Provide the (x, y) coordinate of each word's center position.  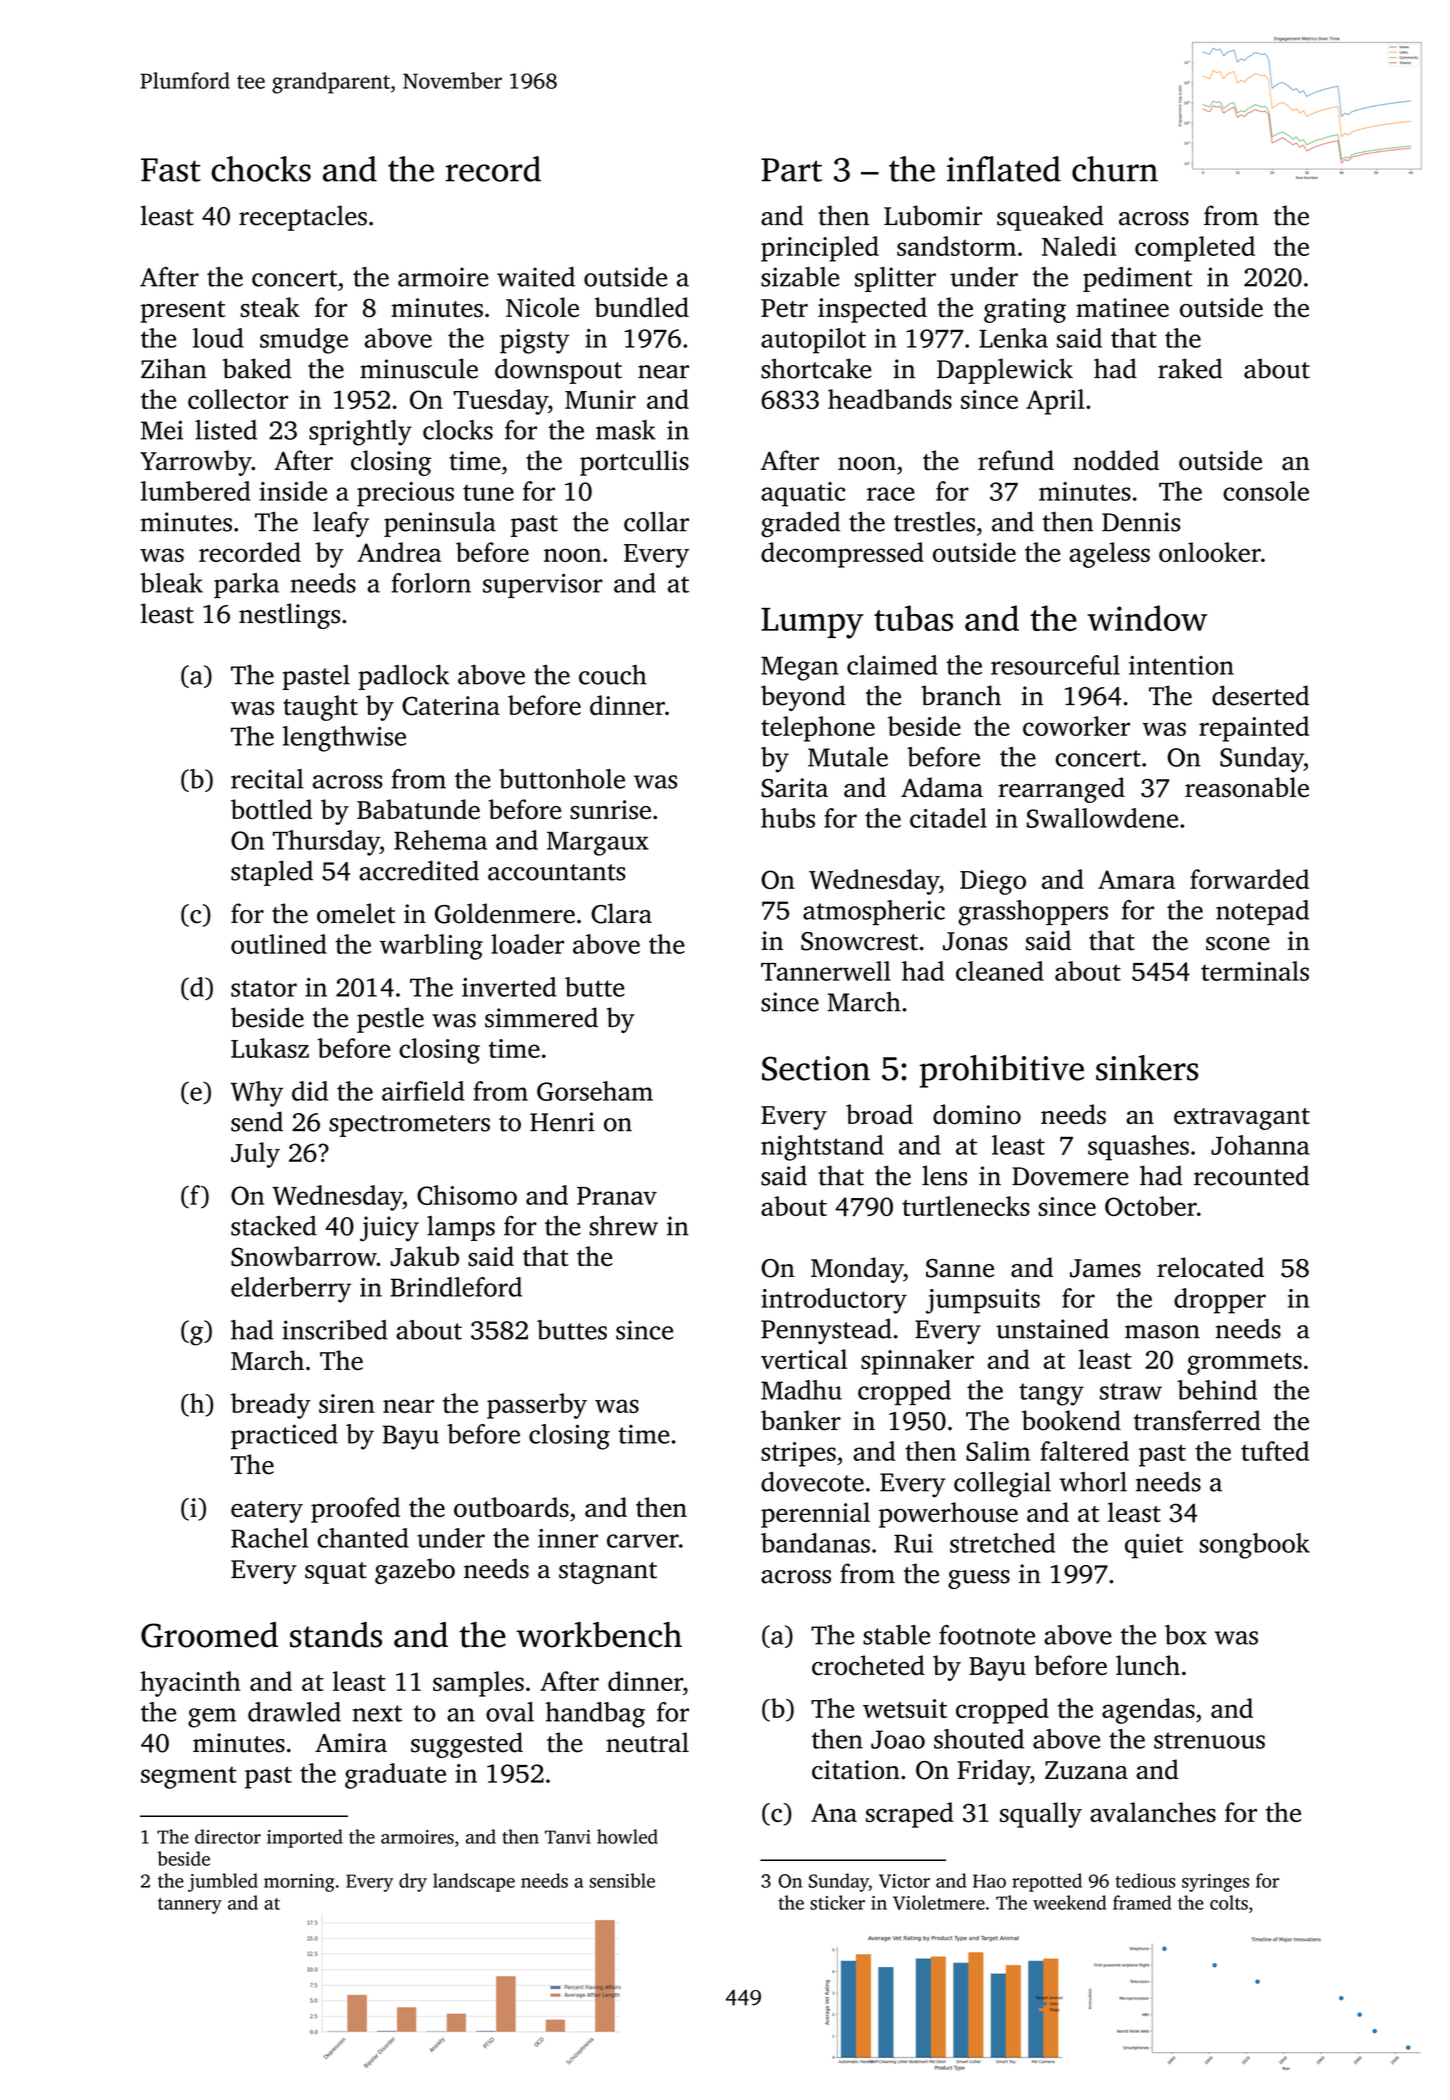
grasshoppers (1033, 913)
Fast (171, 170)
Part (791, 170)
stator (264, 988)
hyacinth (190, 1684)
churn (1115, 169)
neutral (647, 1742)
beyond (803, 698)
